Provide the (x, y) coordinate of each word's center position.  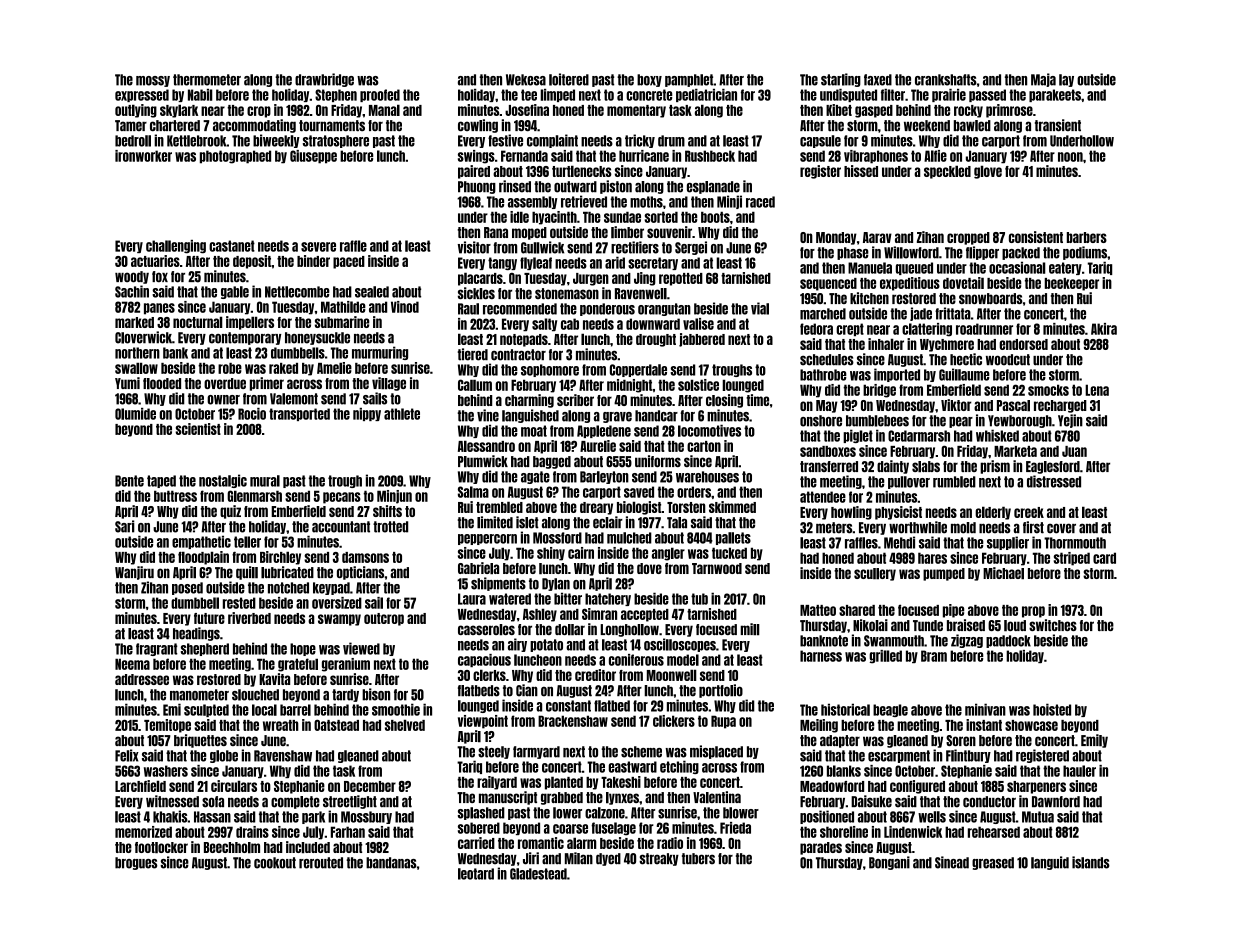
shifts (387, 511)
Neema (132, 664)
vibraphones (876, 157)
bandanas (391, 863)
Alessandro (486, 446)
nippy (367, 414)
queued (914, 268)
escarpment (899, 756)
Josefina (527, 110)
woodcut (1008, 360)
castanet (232, 246)
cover (1061, 528)
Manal (384, 110)
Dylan (556, 584)
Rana (496, 232)
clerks (489, 675)
